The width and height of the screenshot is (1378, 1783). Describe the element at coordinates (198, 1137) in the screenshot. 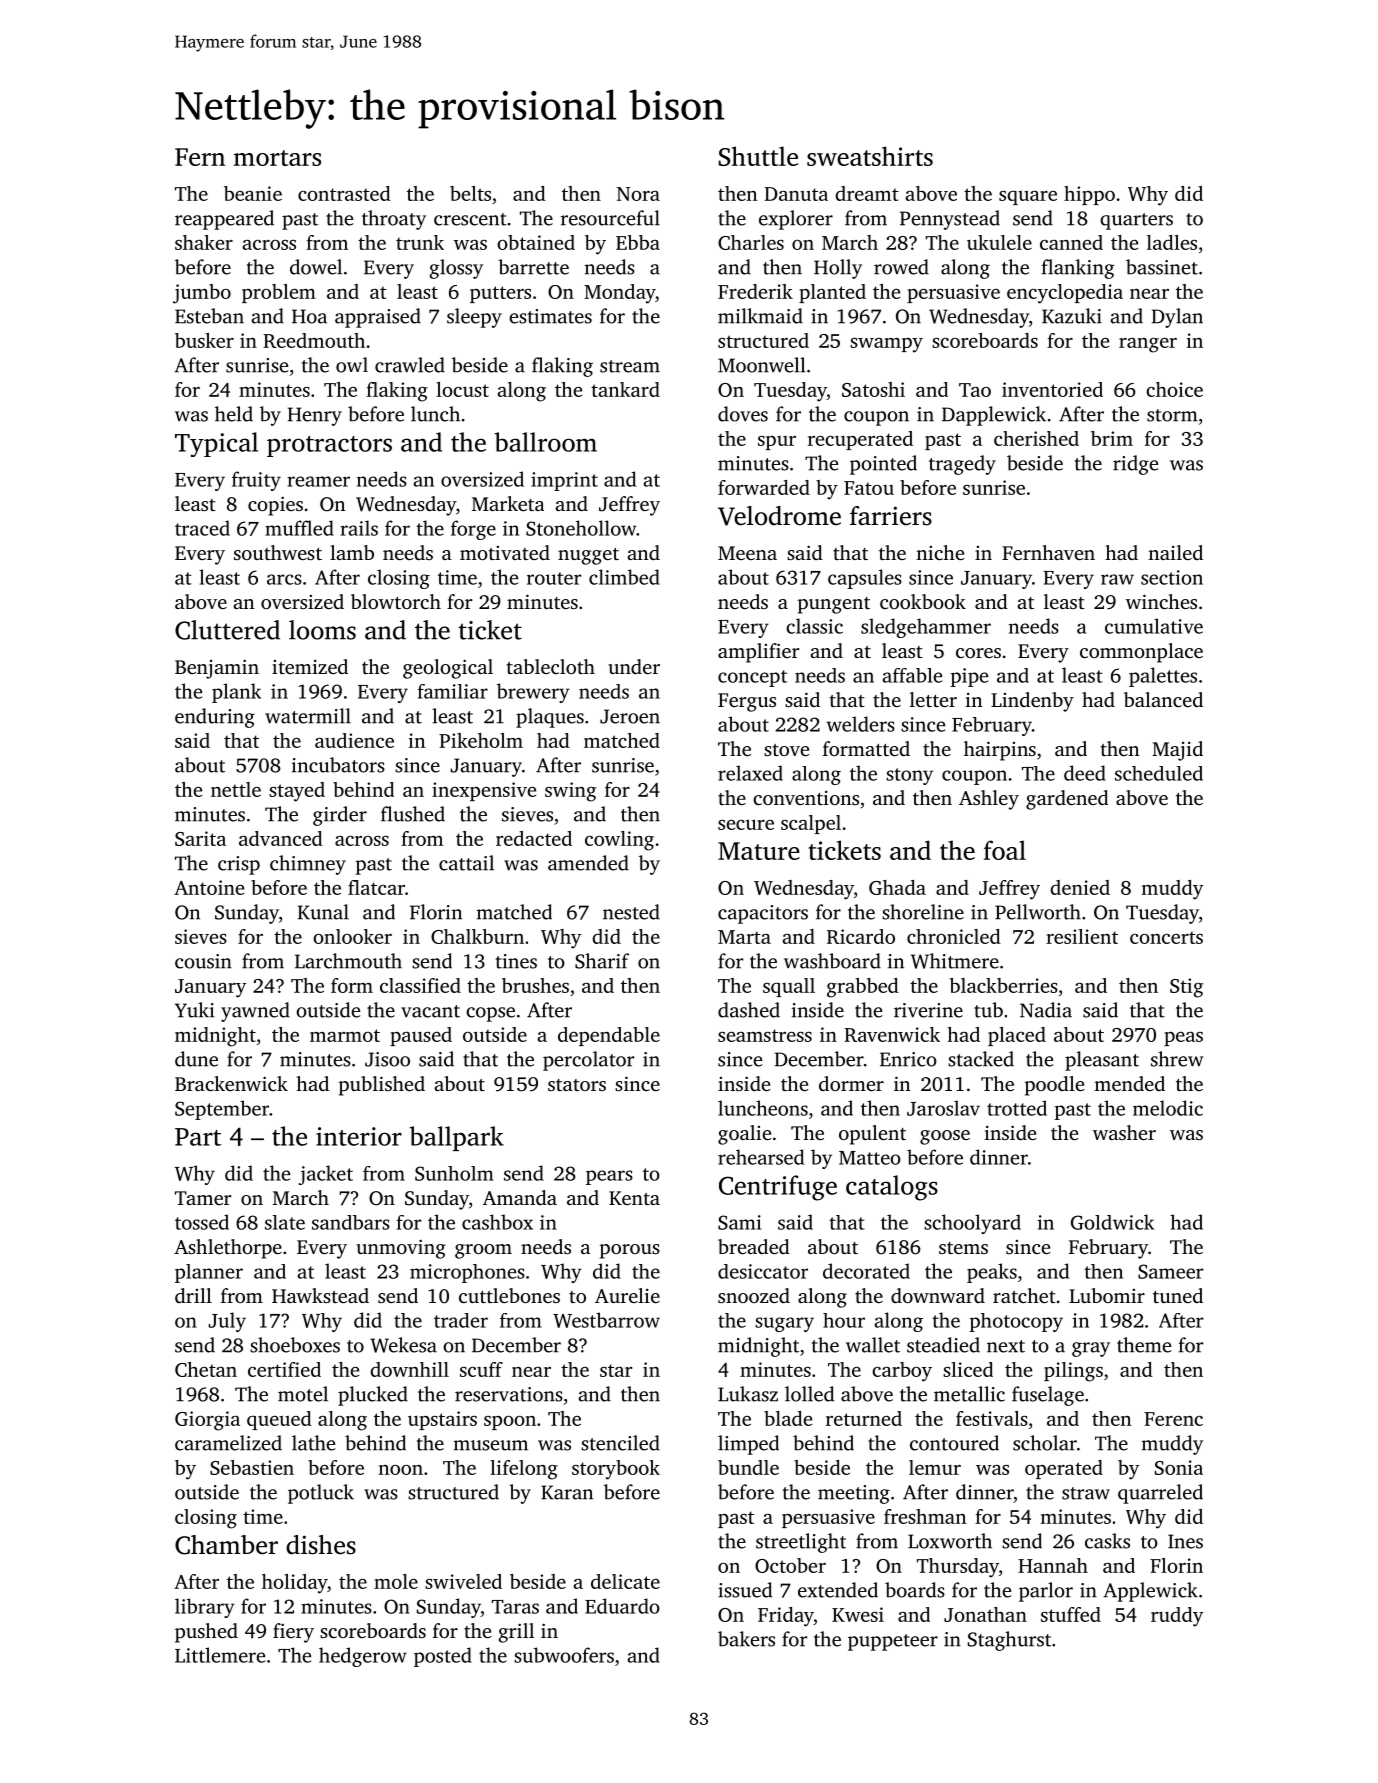

I see `Part` at that location.
